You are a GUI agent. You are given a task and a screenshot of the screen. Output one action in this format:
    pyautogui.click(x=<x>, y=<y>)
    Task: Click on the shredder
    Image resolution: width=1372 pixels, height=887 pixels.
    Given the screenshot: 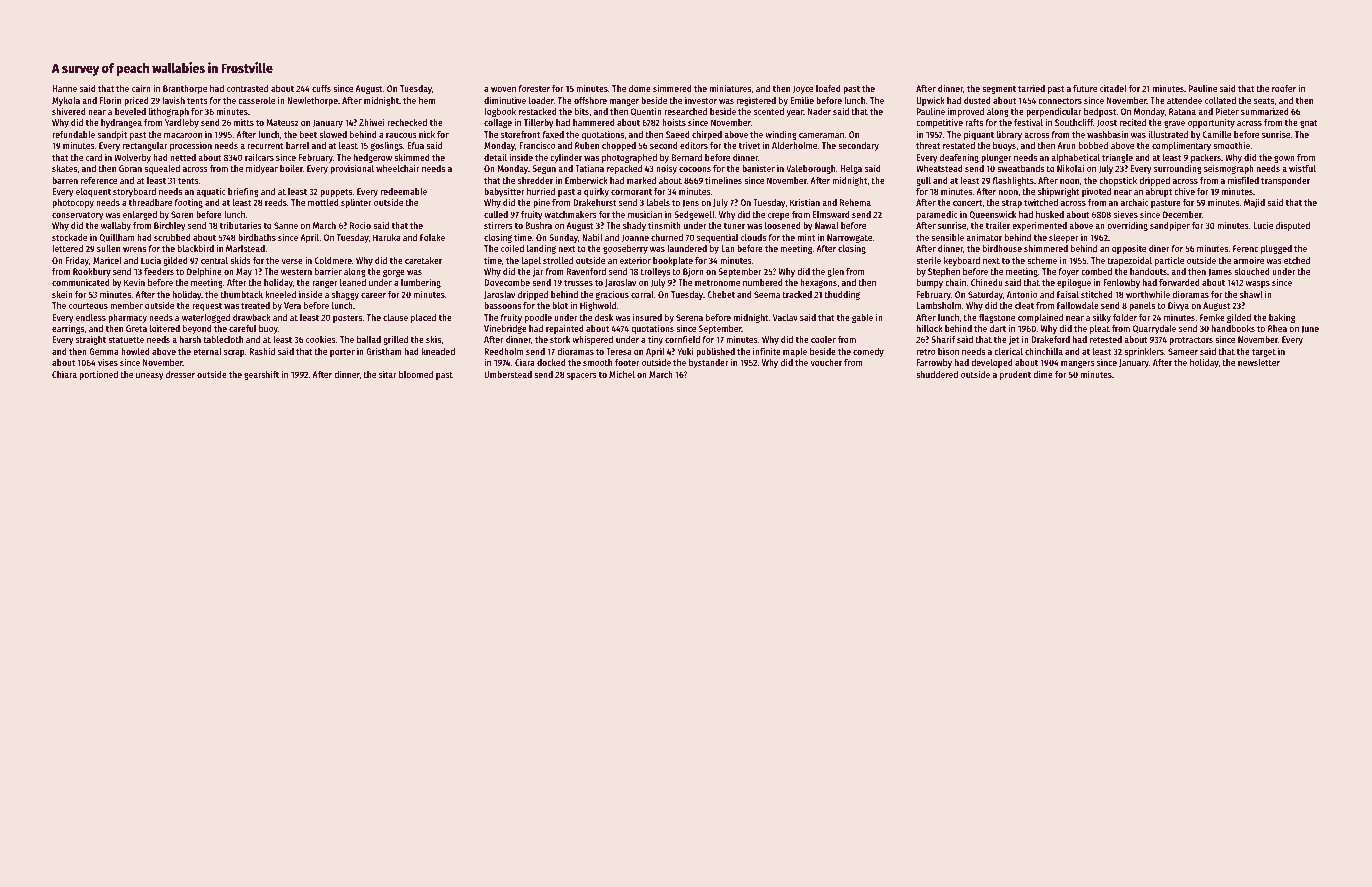 What is the action you would take?
    pyautogui.click(x=535, y=180)
